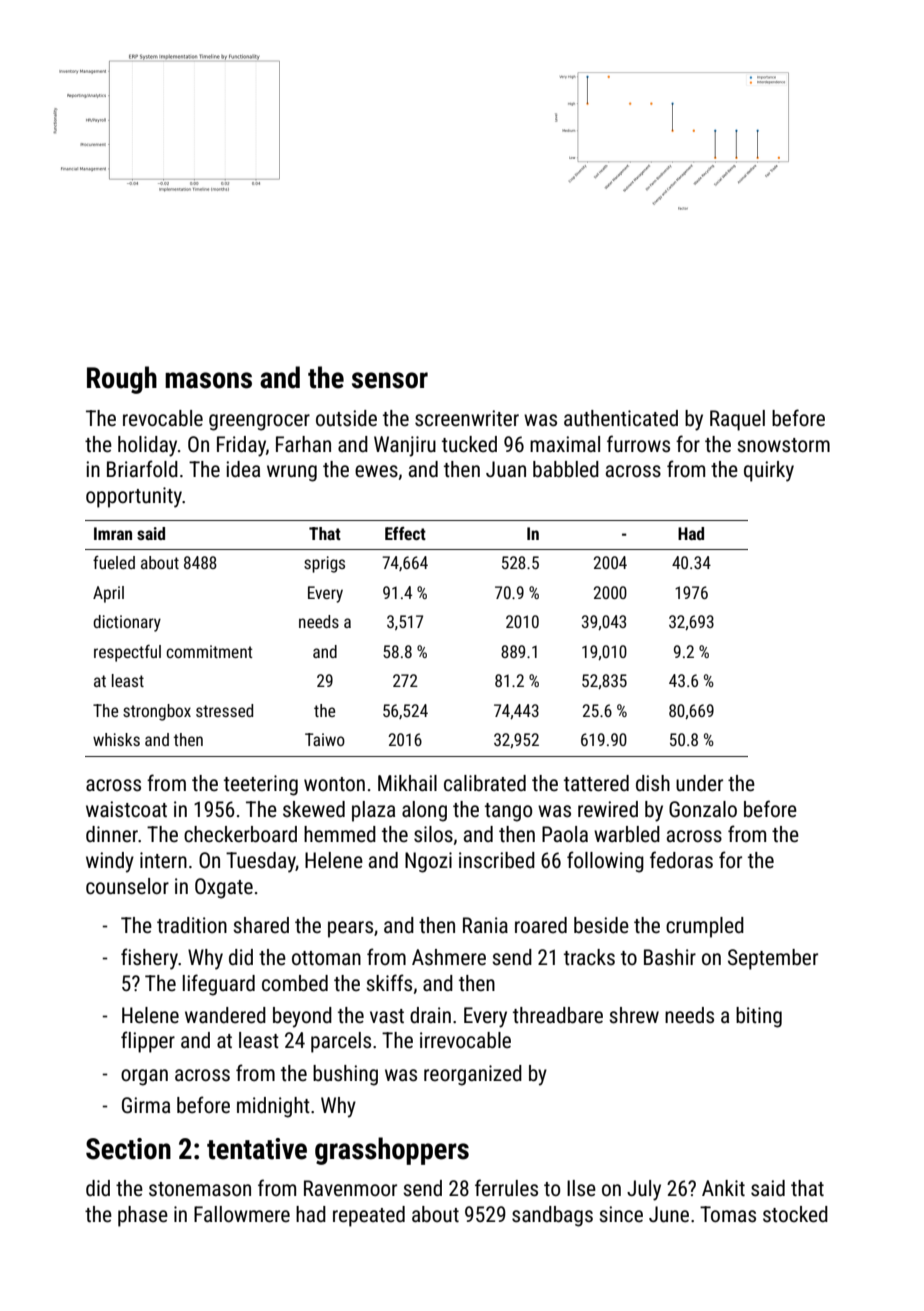  Describe the element at coordinates (737, 420) in the screenshot. I see `Raquel` at that location.
